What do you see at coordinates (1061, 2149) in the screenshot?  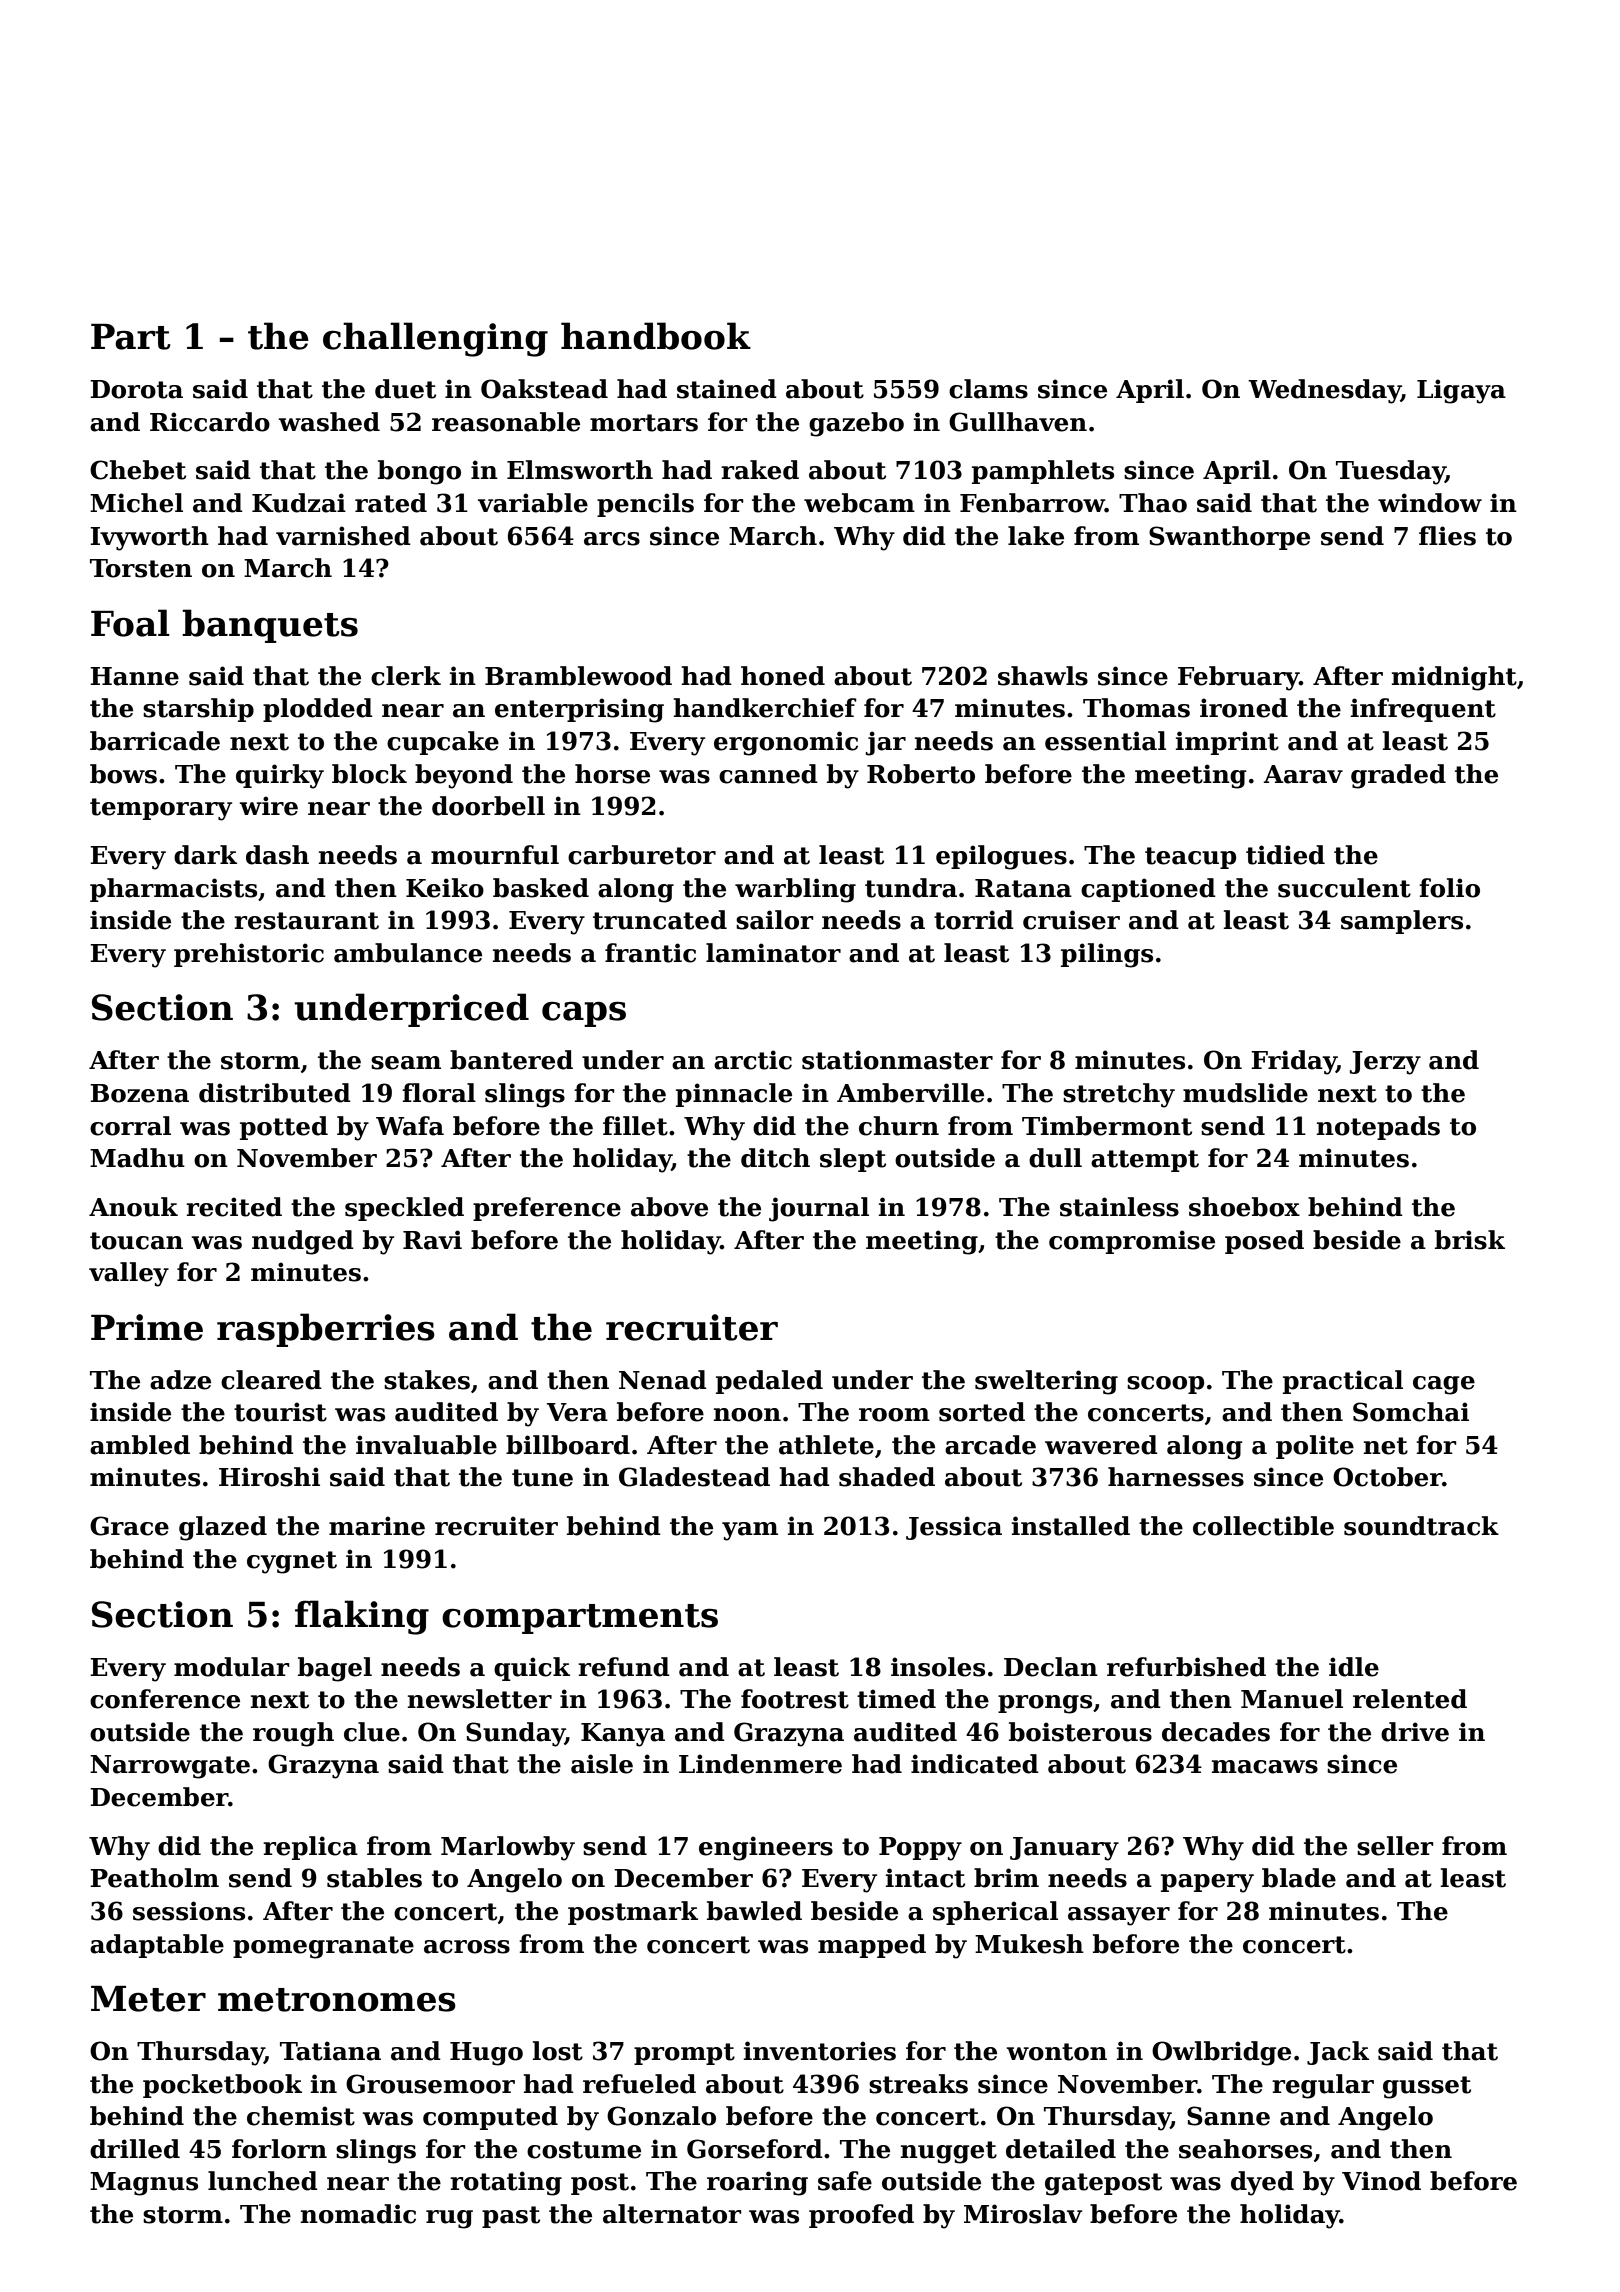 I see `detailed` at bounding box center [1061, 2149].
